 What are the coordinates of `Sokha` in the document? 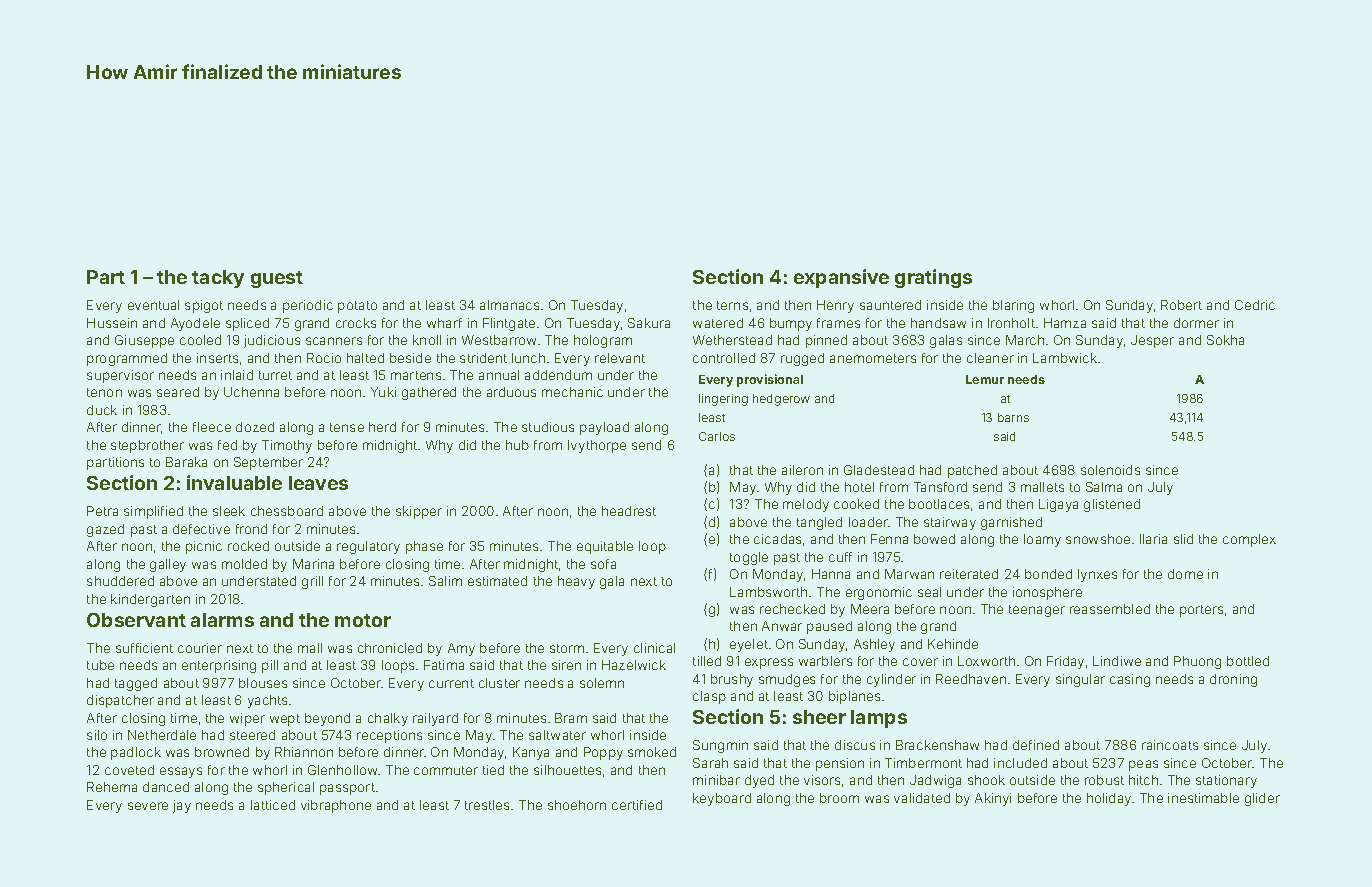 It's located at (1225, 340).
